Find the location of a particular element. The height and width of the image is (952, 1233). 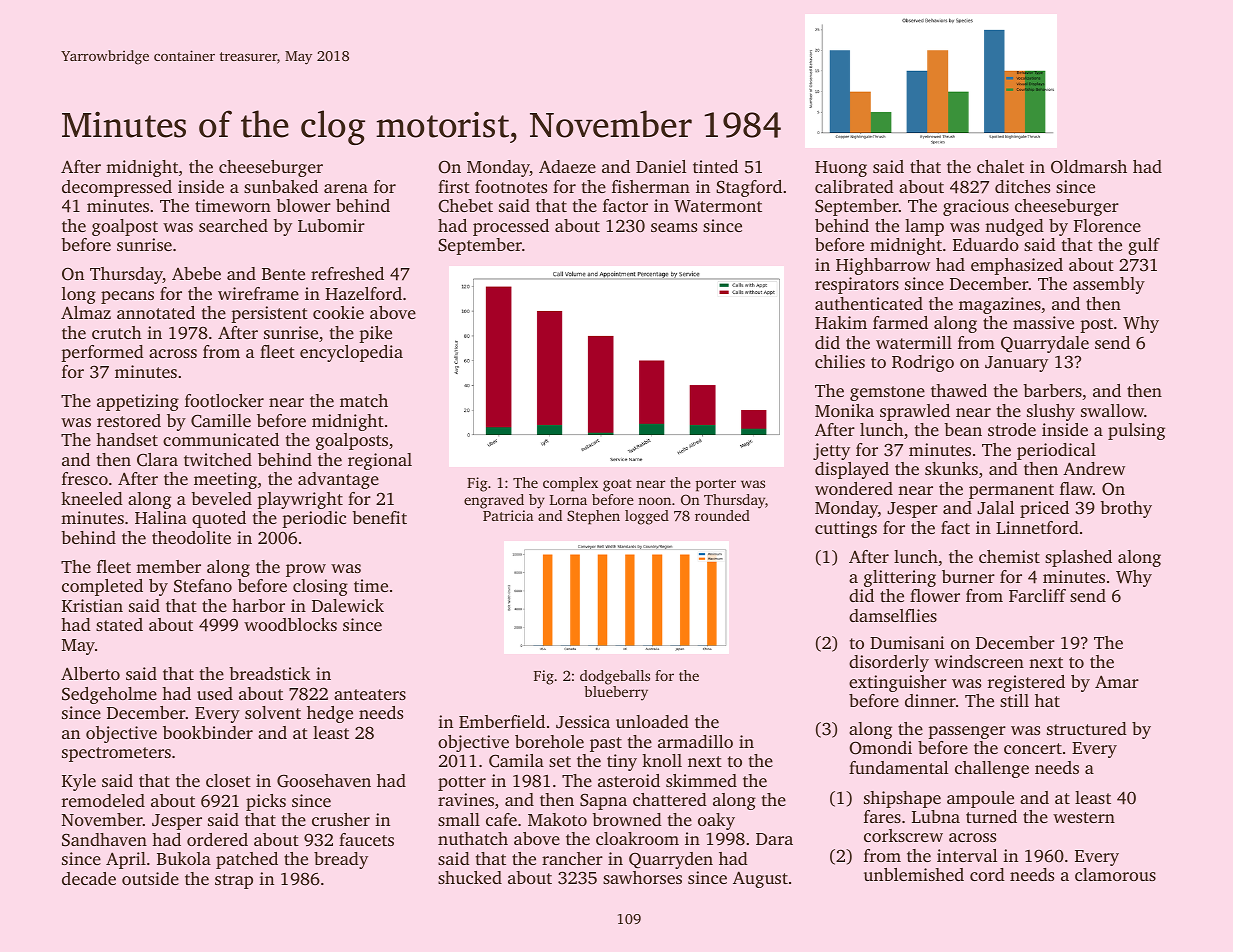

arena is located at coordinates (346, 188).
